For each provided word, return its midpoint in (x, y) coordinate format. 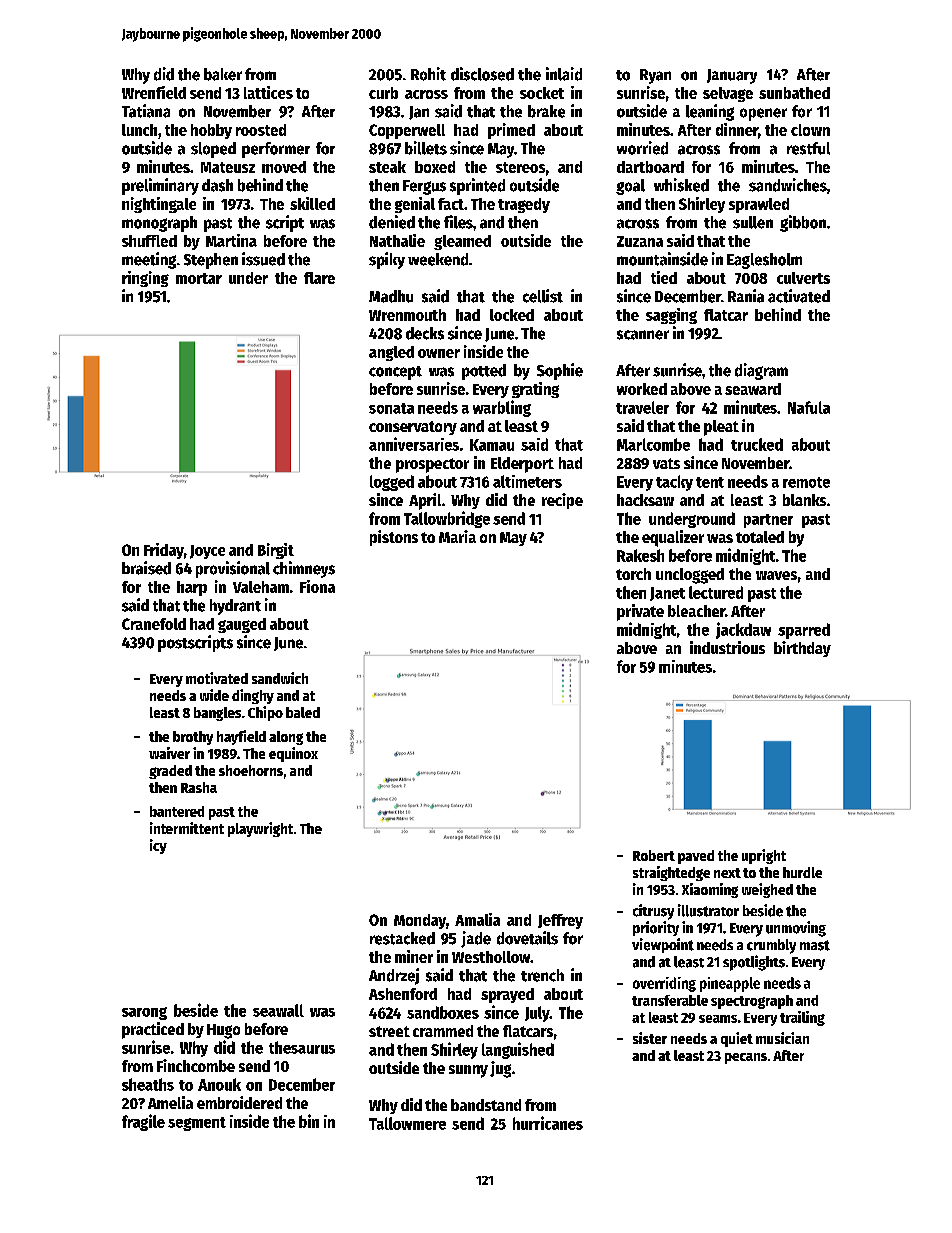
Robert (654, 855)
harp (192, 588)
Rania (746, 296)
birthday (802, 649)
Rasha (199, 787)
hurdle (802, 872)
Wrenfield (154, 92)
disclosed (482, 74)
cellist (543, 296)
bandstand (486, 1105)
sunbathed (794, 93)
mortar (199, 278)
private (640, 612)
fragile (143, 1122)
